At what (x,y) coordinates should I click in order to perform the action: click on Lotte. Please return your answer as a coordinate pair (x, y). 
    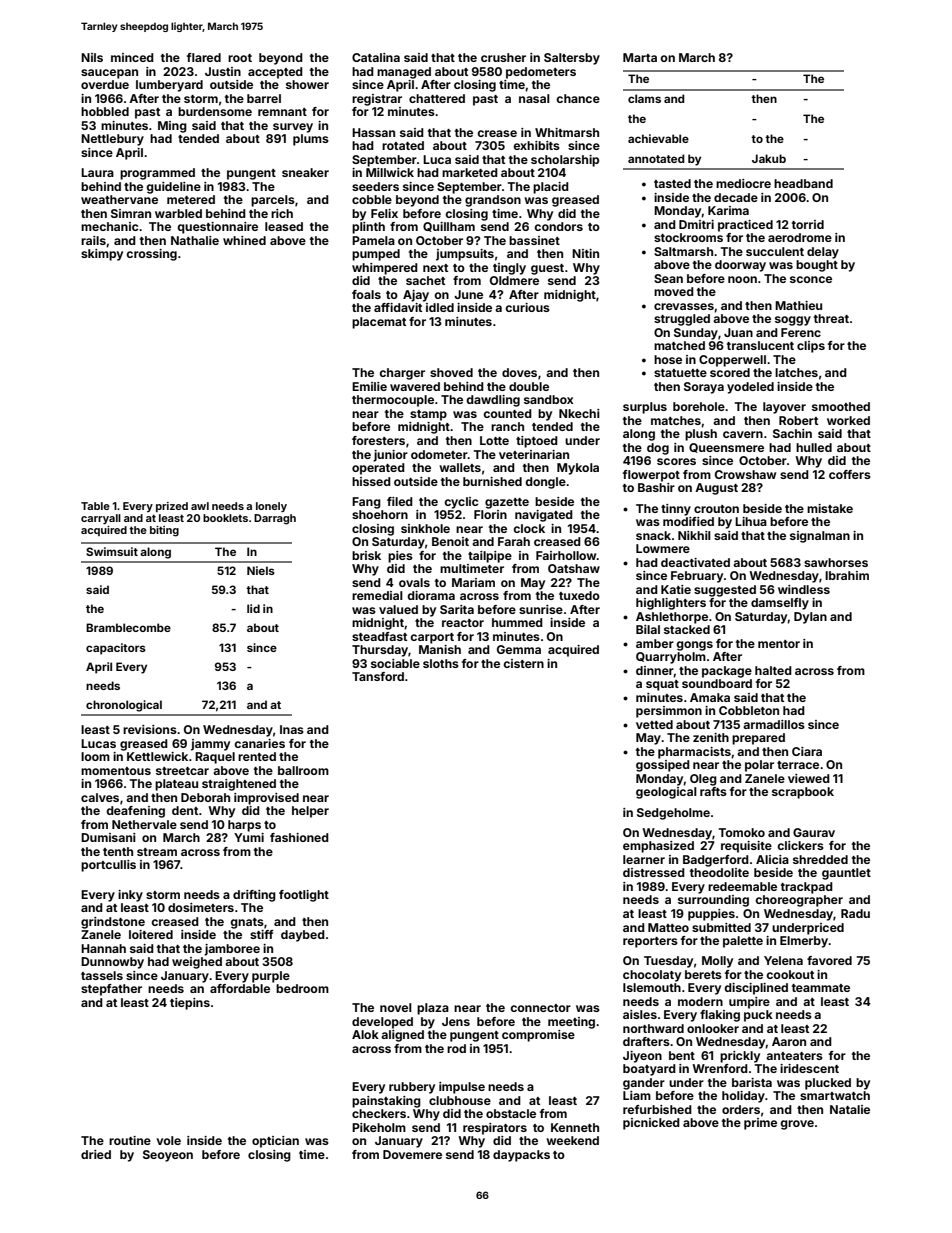
    Looking at the image, I should click on (494, 440).
